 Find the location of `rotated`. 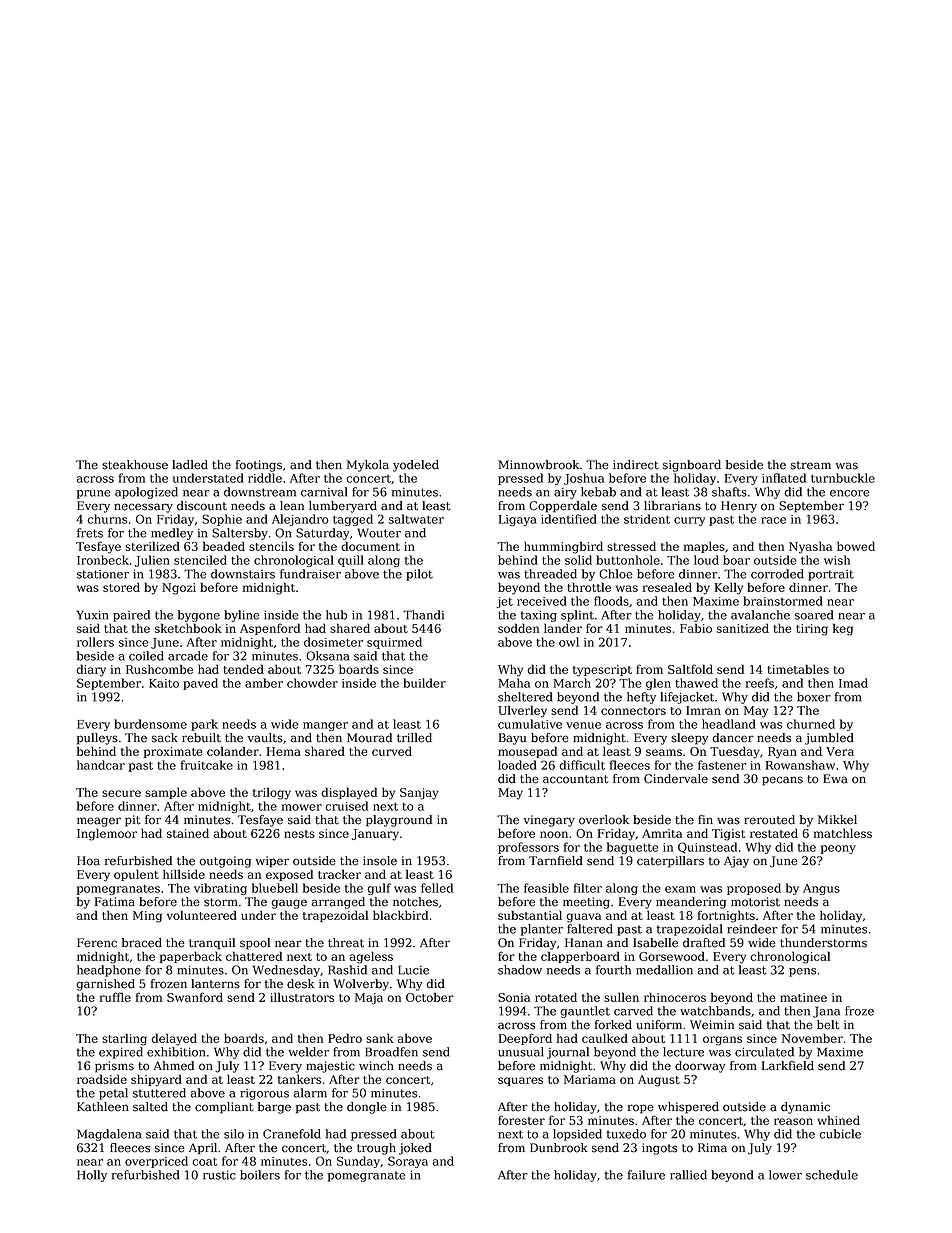

rotated is located at coordinates (556, 997).
